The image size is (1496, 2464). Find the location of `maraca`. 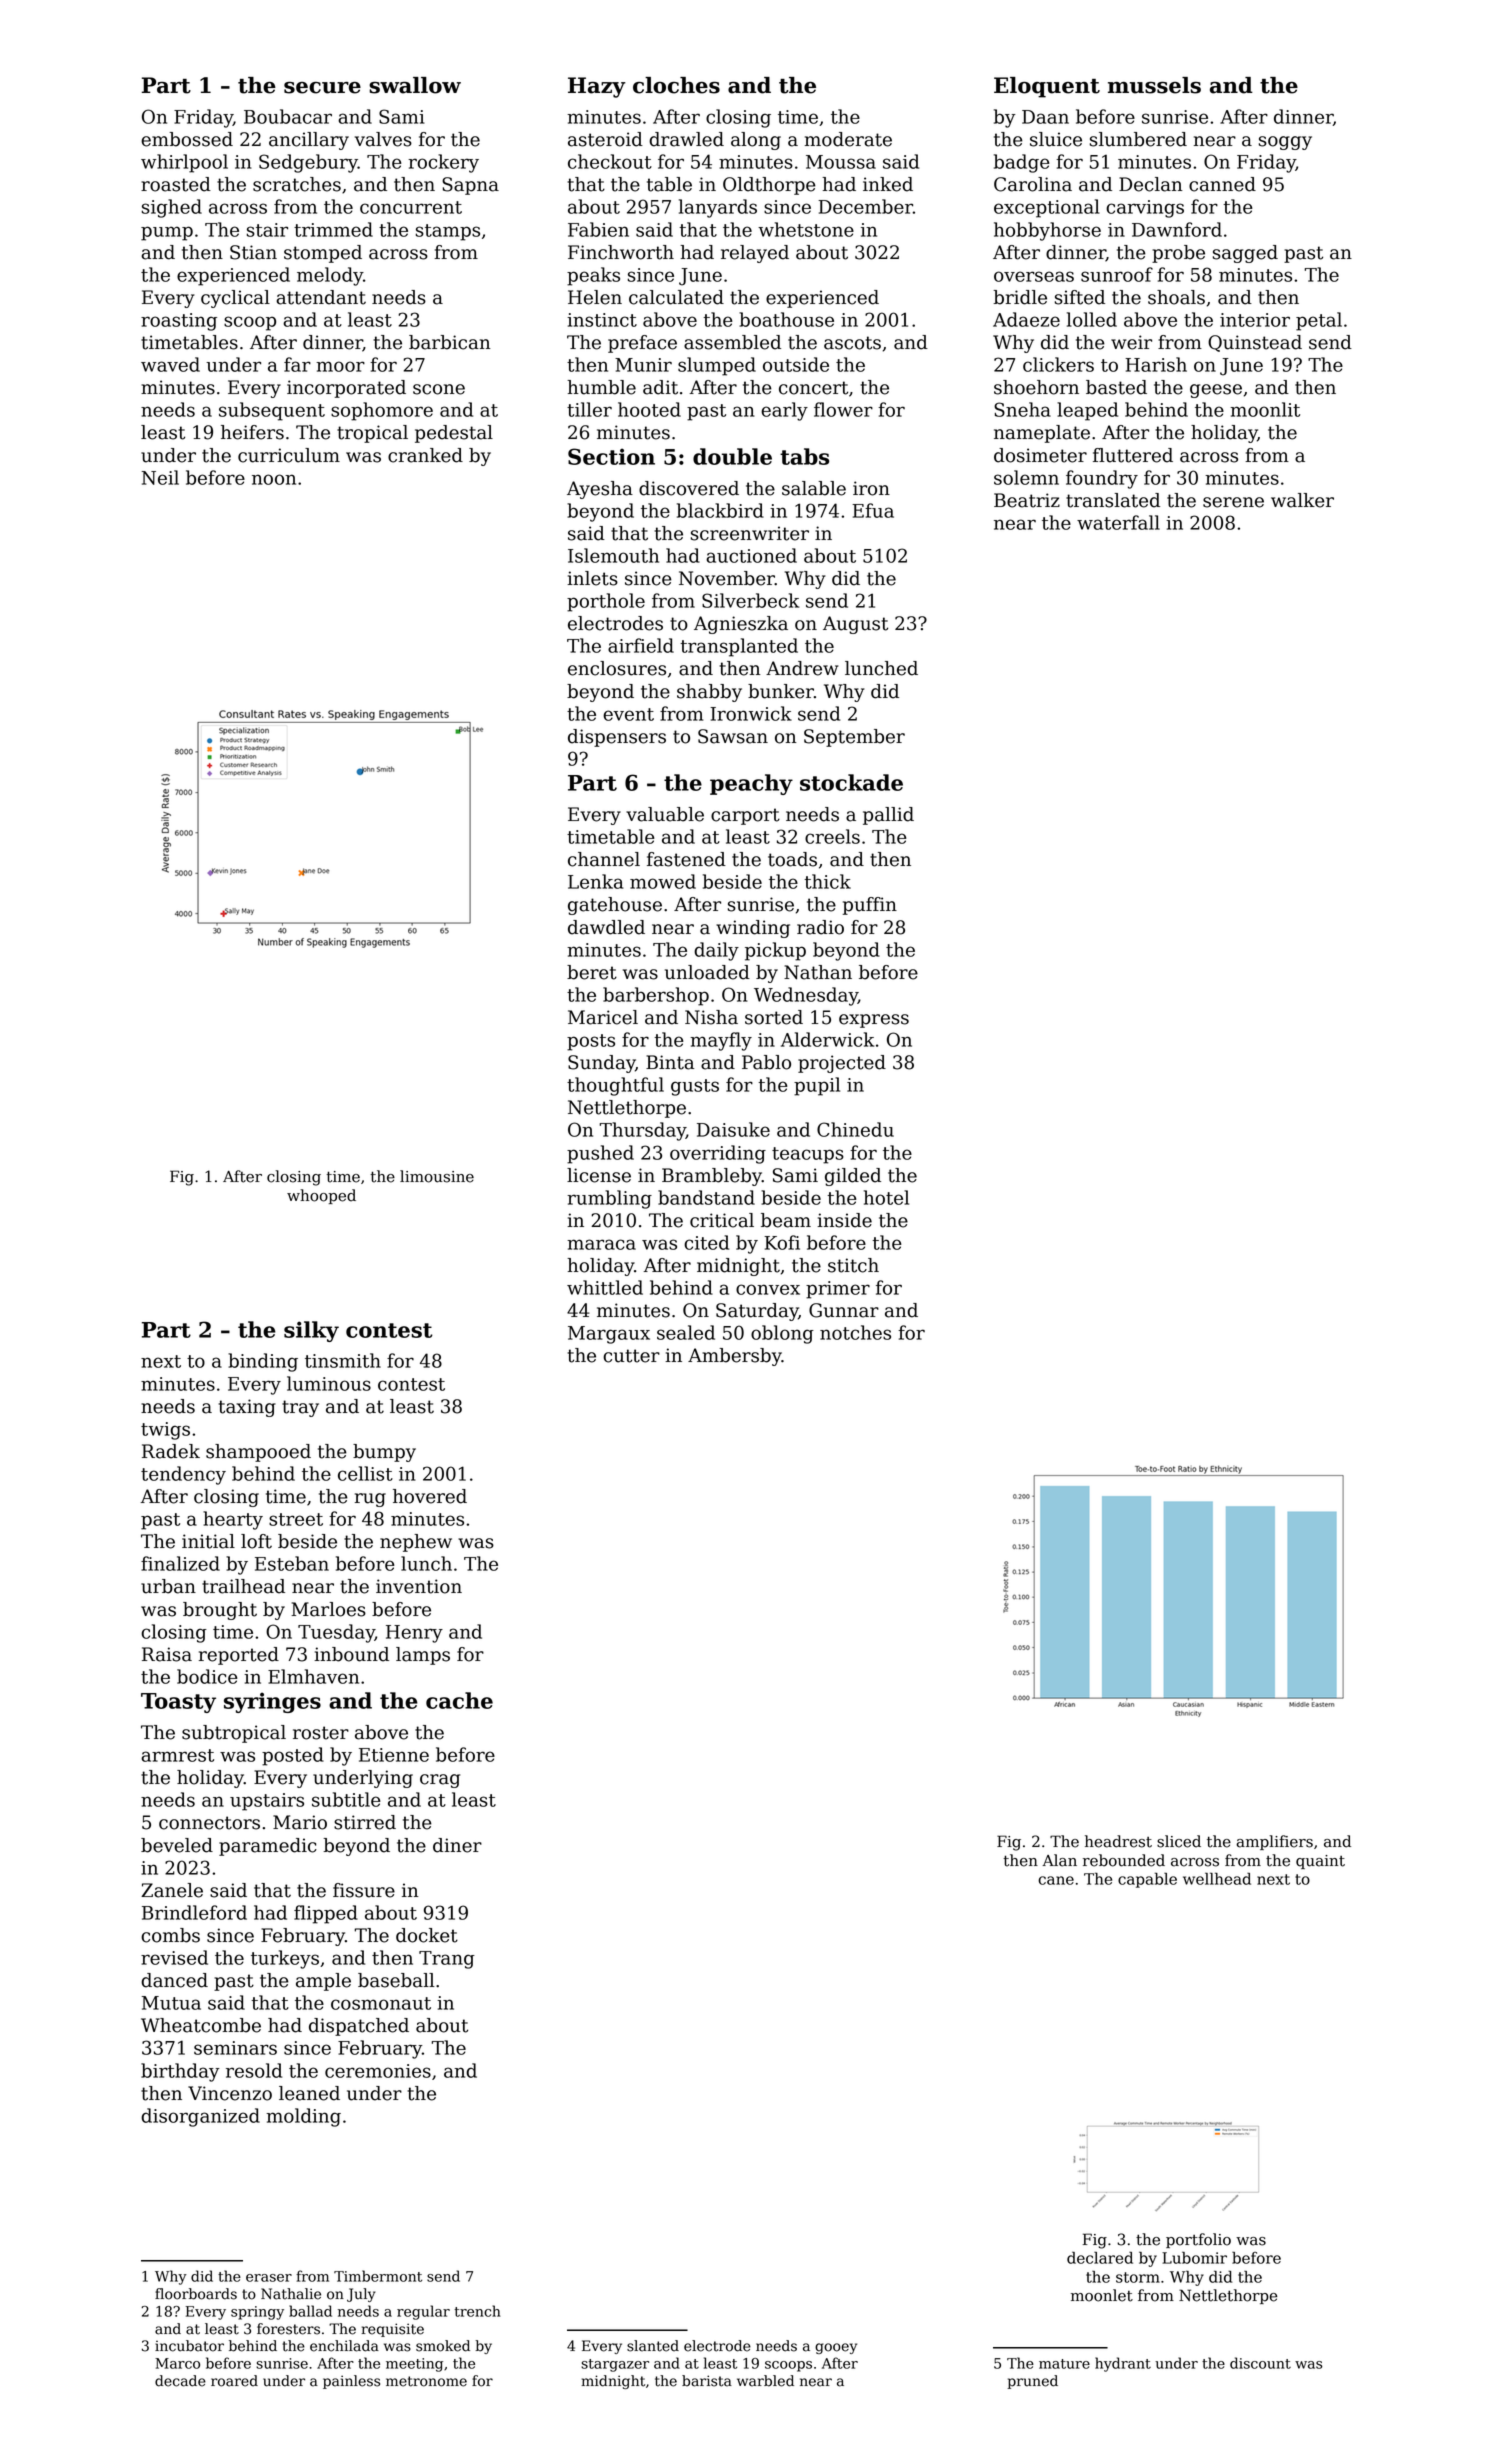

maraca is located at coordinates (601, 1244).
